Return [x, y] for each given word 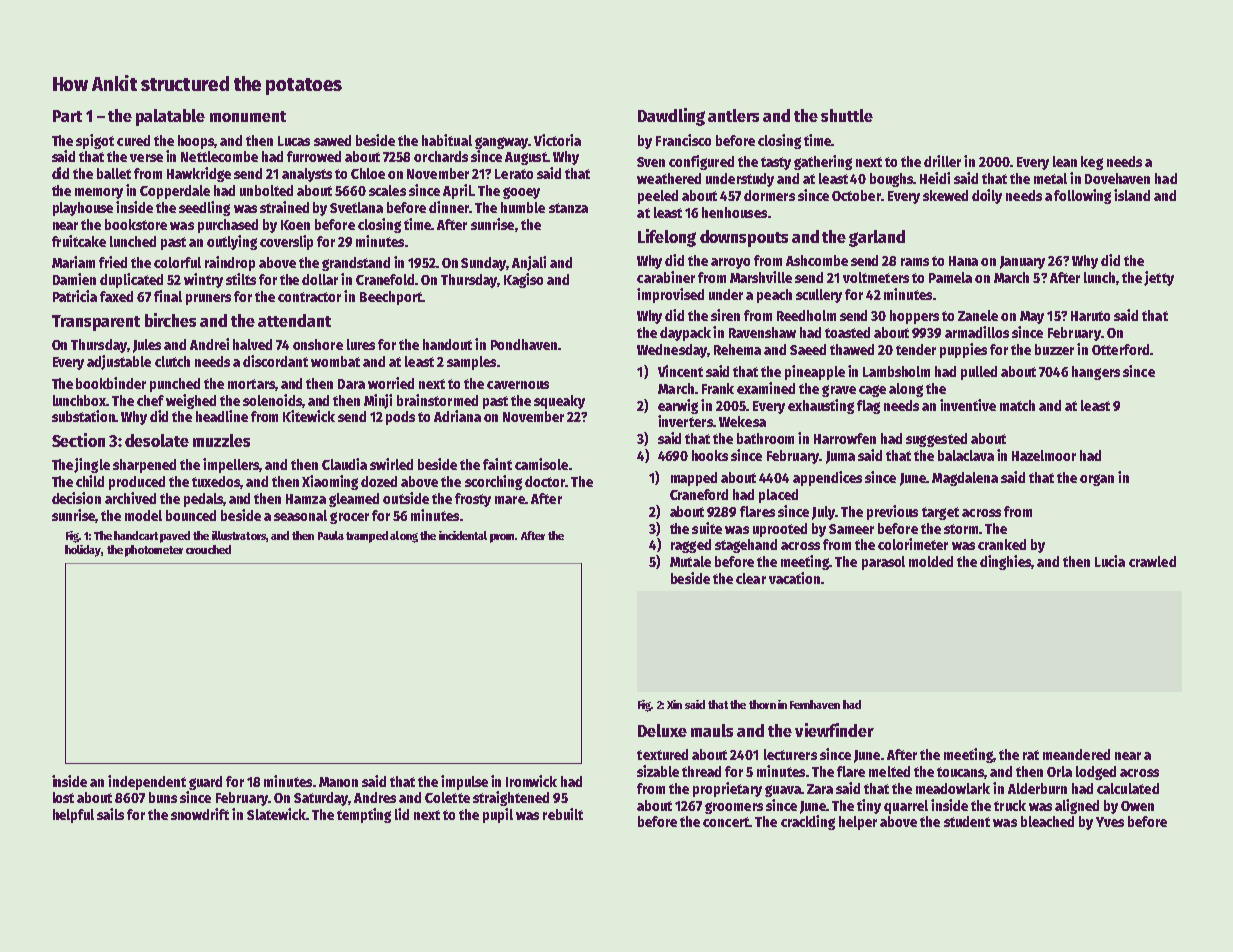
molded [931, 561]
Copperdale [175, 192]
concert [726, 822]
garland [877, 238]
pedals [204, 500]
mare [510, 500]
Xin [674, 704]
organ [1097, 480]
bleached [1047, 821]
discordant [275, 361]
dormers [769, 195]
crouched [208, 549]
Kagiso [523, 280]
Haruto [1090, 316]
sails [110, 814]
